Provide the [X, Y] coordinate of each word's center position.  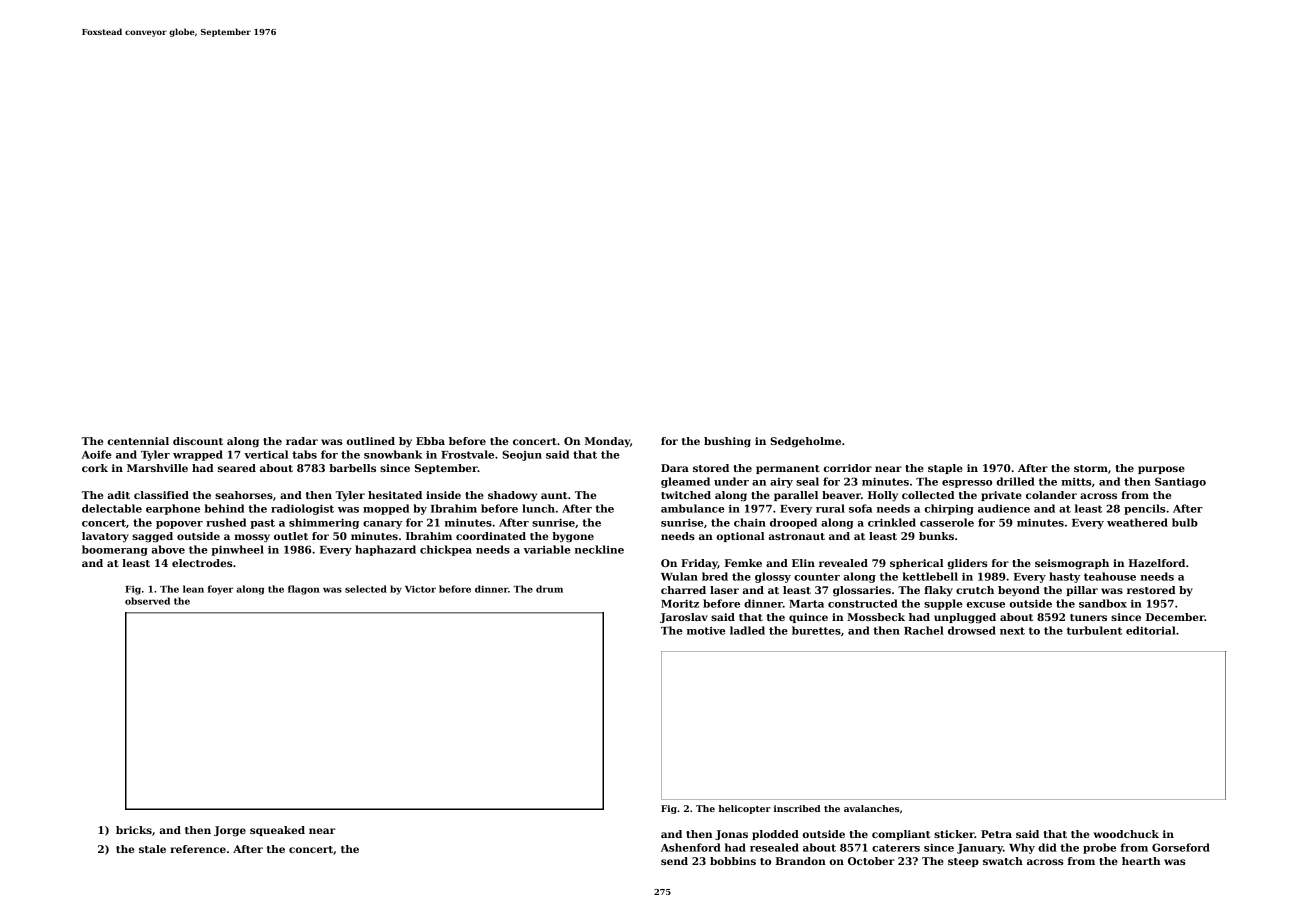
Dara [675, 468]
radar [302, 441]
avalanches [871, 808]
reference [198, 849]
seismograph [1072, 564]
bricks [134, 830]
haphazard [385, 550]
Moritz [680, 603]
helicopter [745, 809]
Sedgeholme [805, 442]
